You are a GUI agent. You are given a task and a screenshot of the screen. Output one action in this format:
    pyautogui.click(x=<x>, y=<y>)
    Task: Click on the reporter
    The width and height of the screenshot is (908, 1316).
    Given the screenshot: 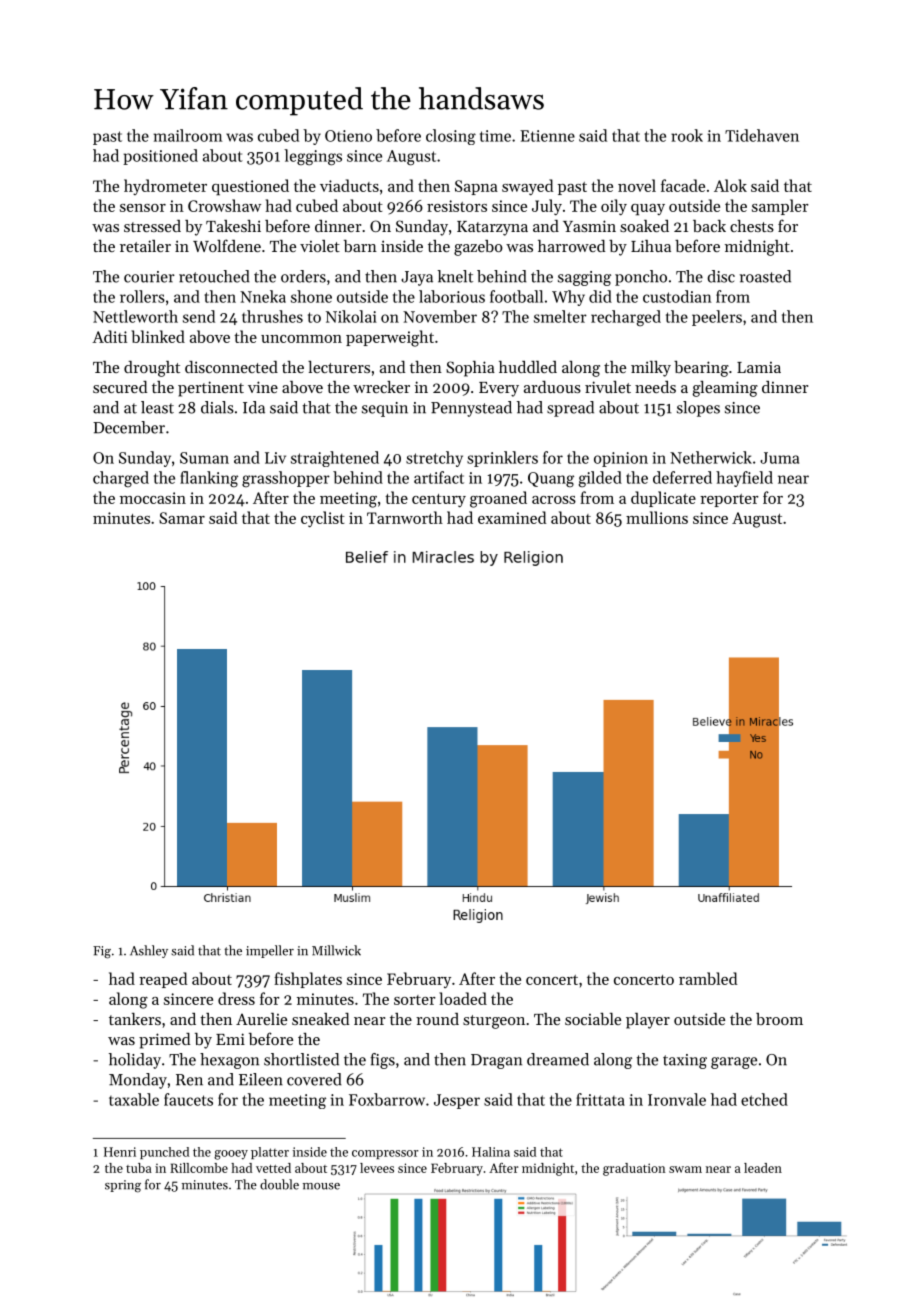 What is the action you would take?
    pyautogui.click(x=729, y=500)
